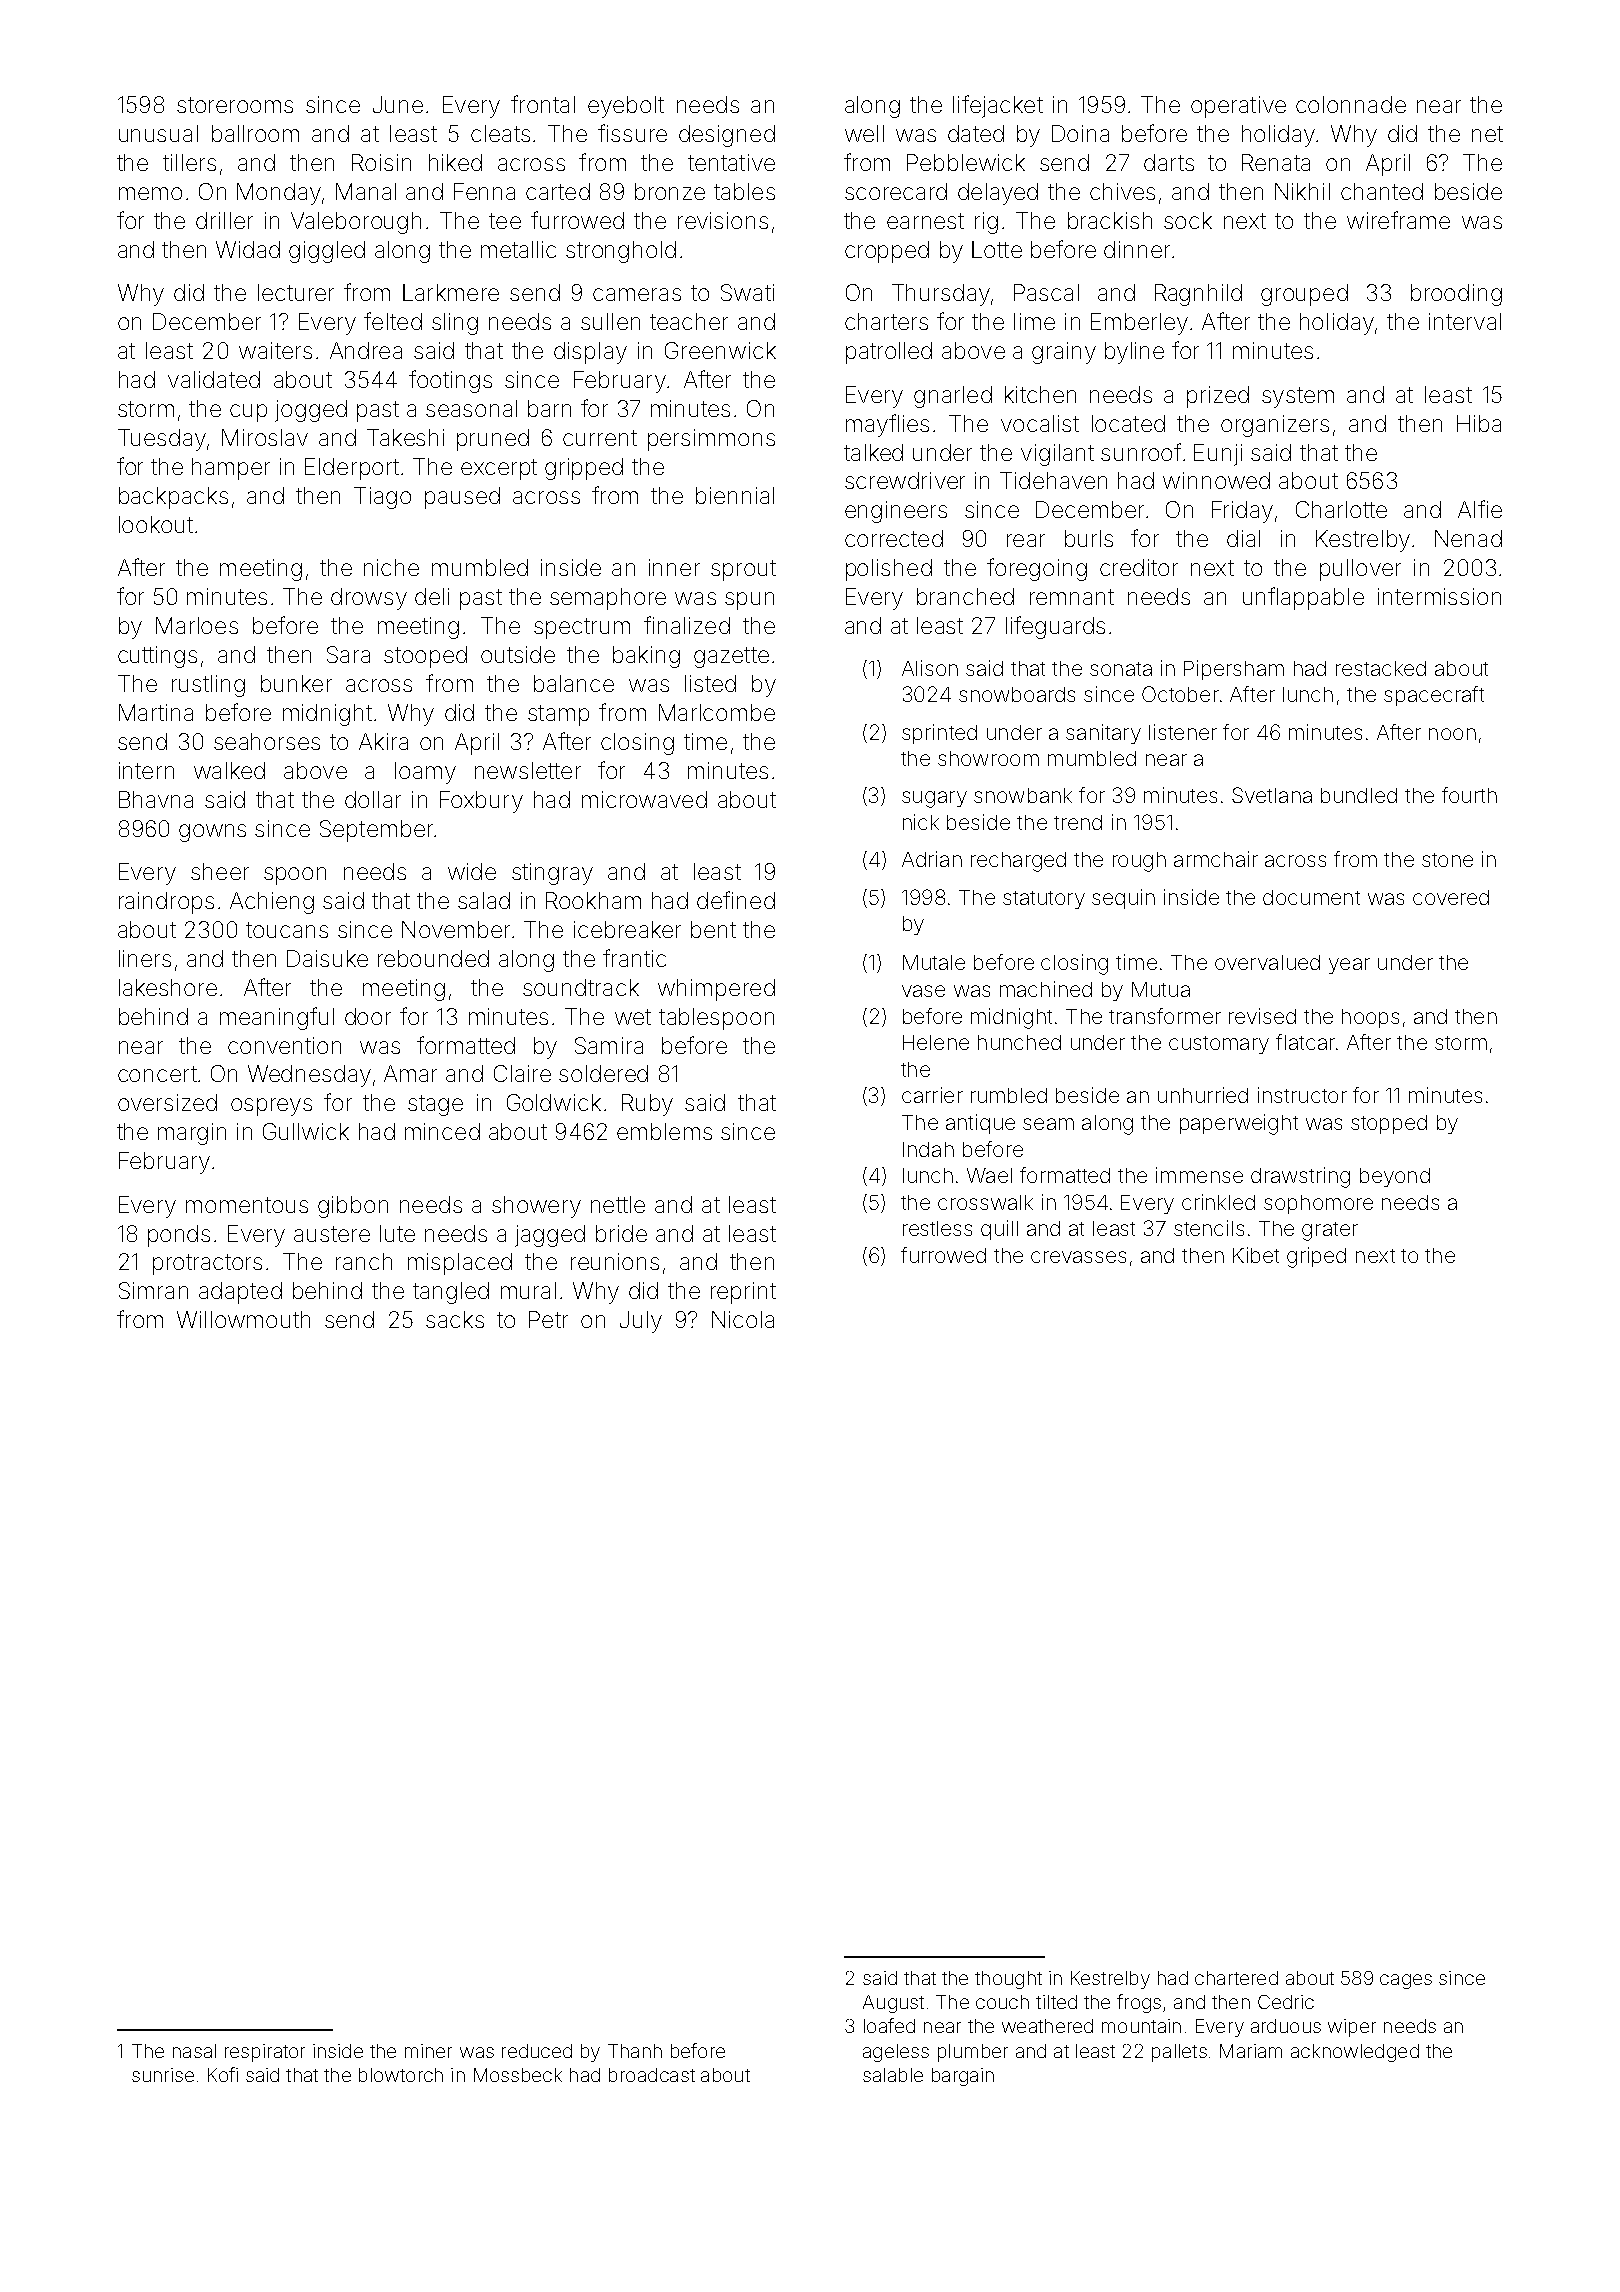  What do you see at coordinates (1139, 2003) in the image?
I see `frogs` at bounding box center [1139, 2003].
